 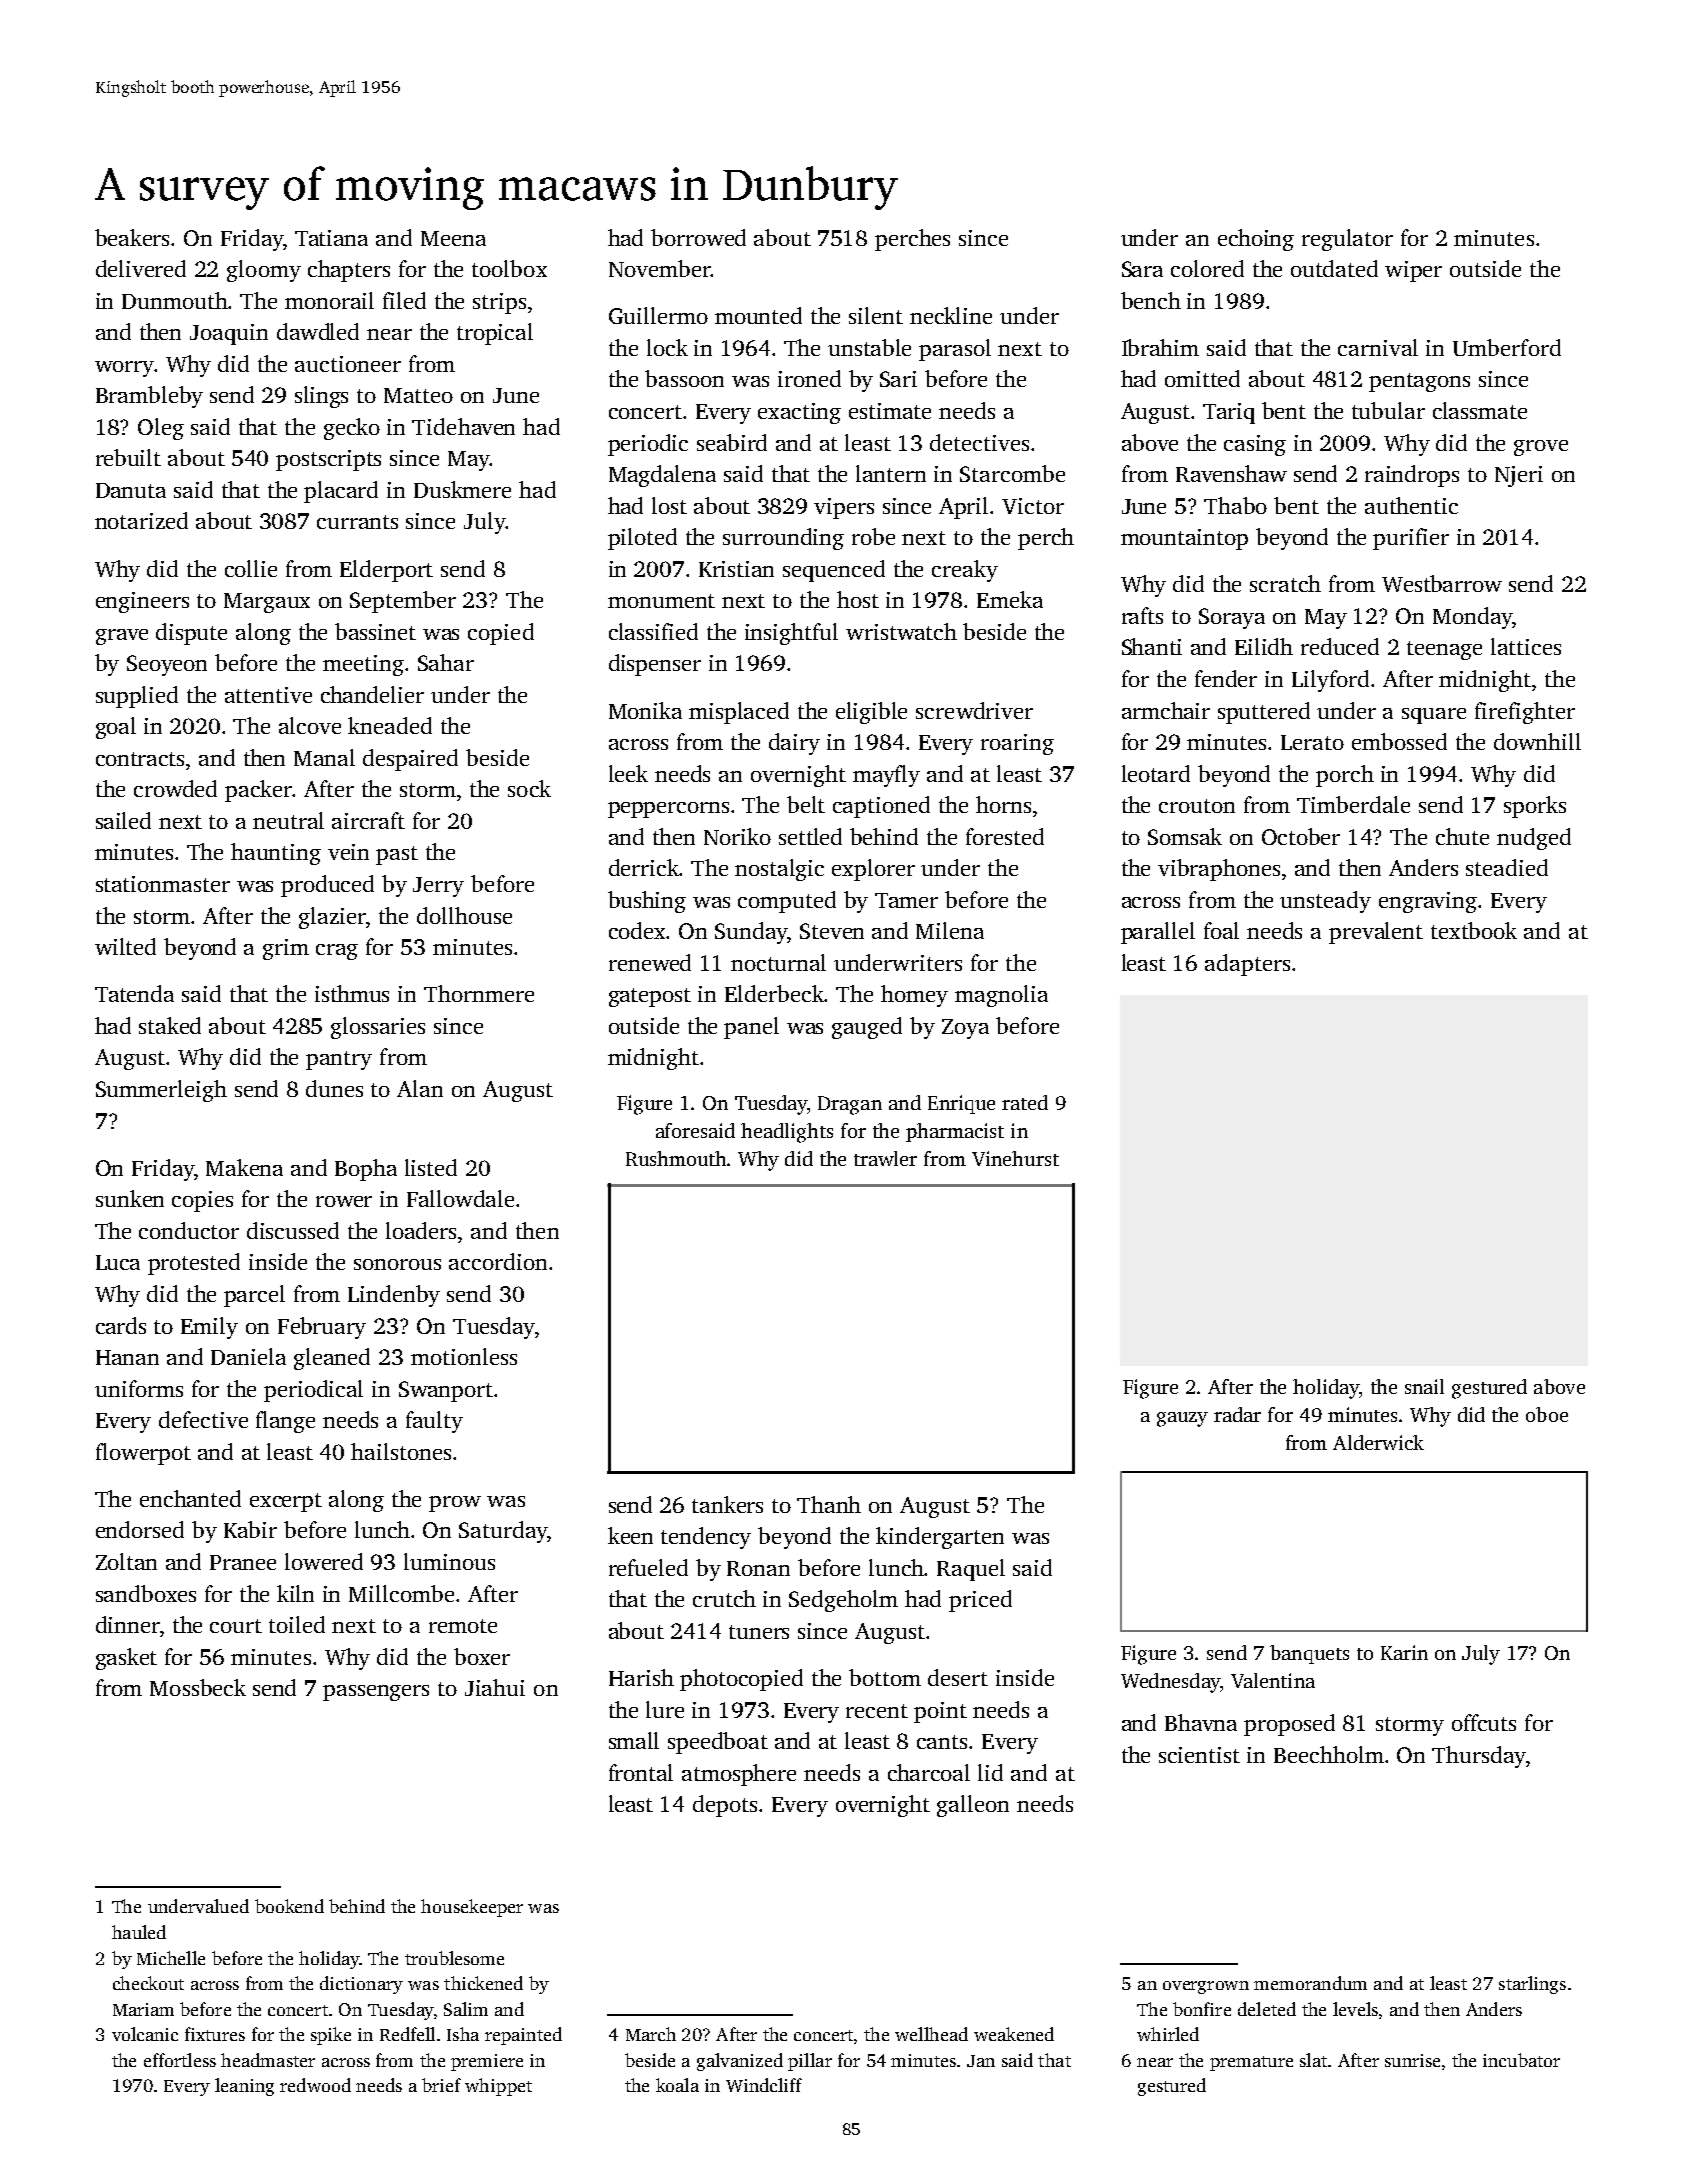 I want to click on passengers, so click(x=376, y=1693).
